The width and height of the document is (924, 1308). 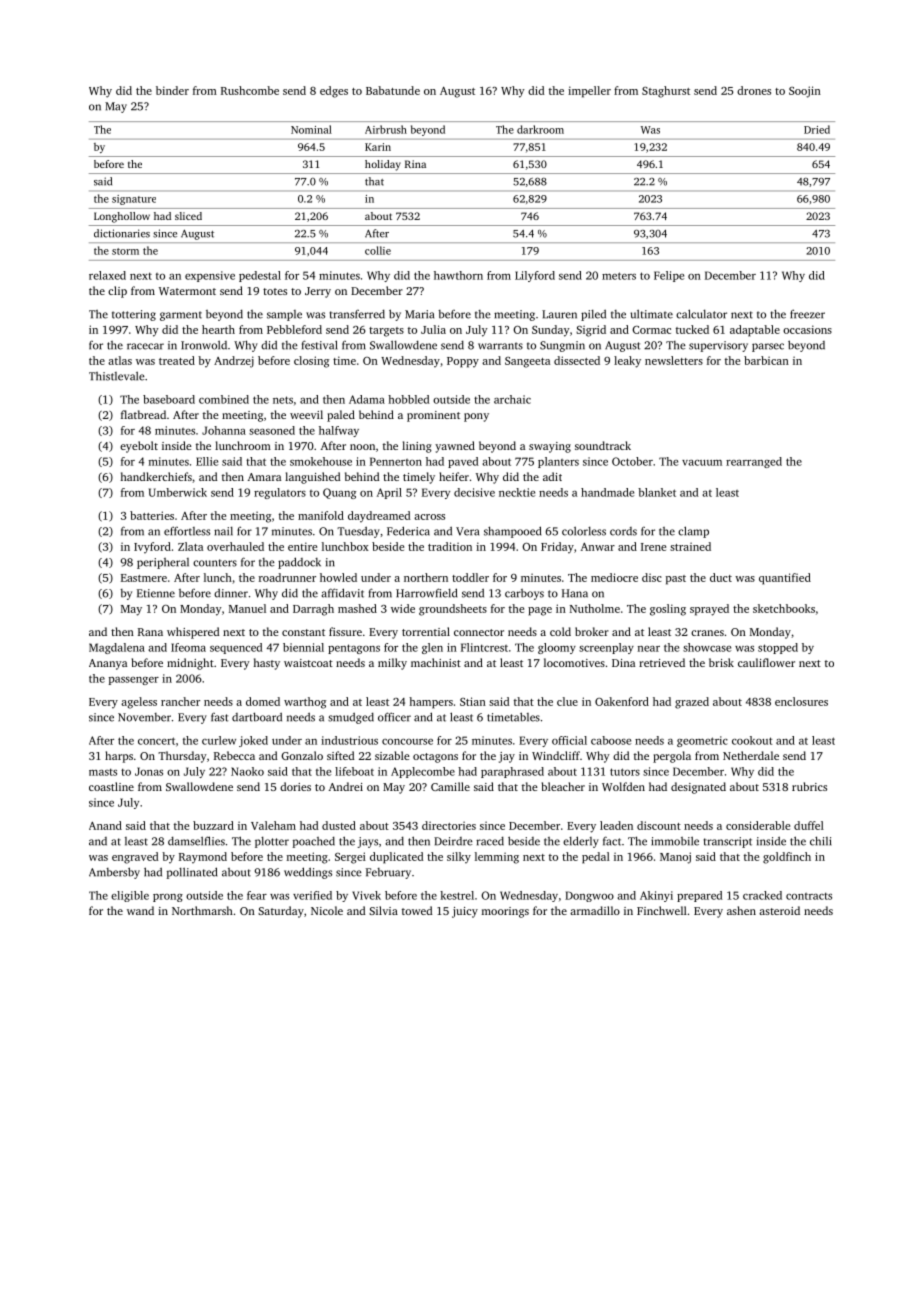 I want to click on Thistlevale, so click(x=117, y=376).
